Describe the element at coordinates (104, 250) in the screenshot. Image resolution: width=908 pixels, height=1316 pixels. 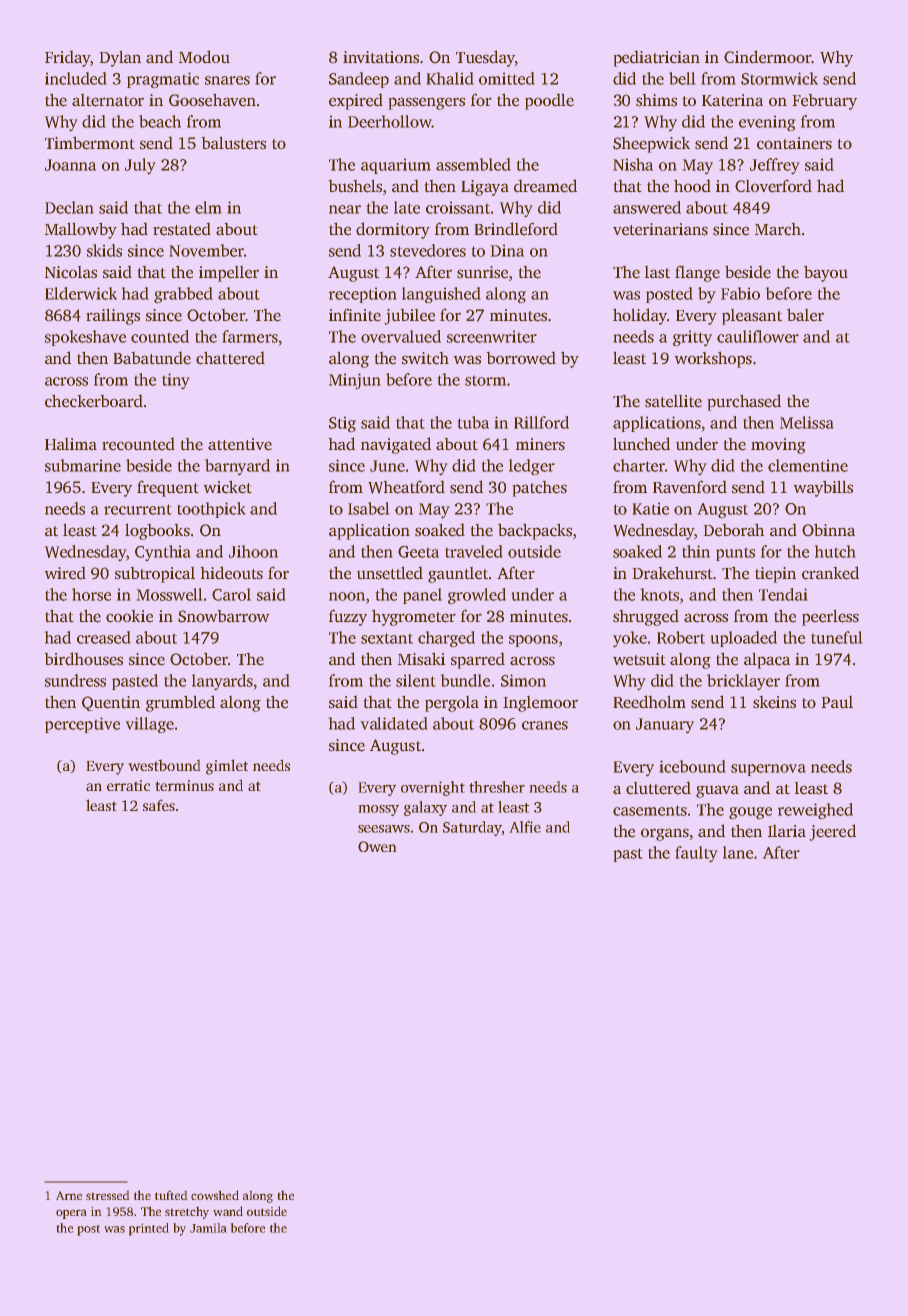
I see `skids` at that location.
